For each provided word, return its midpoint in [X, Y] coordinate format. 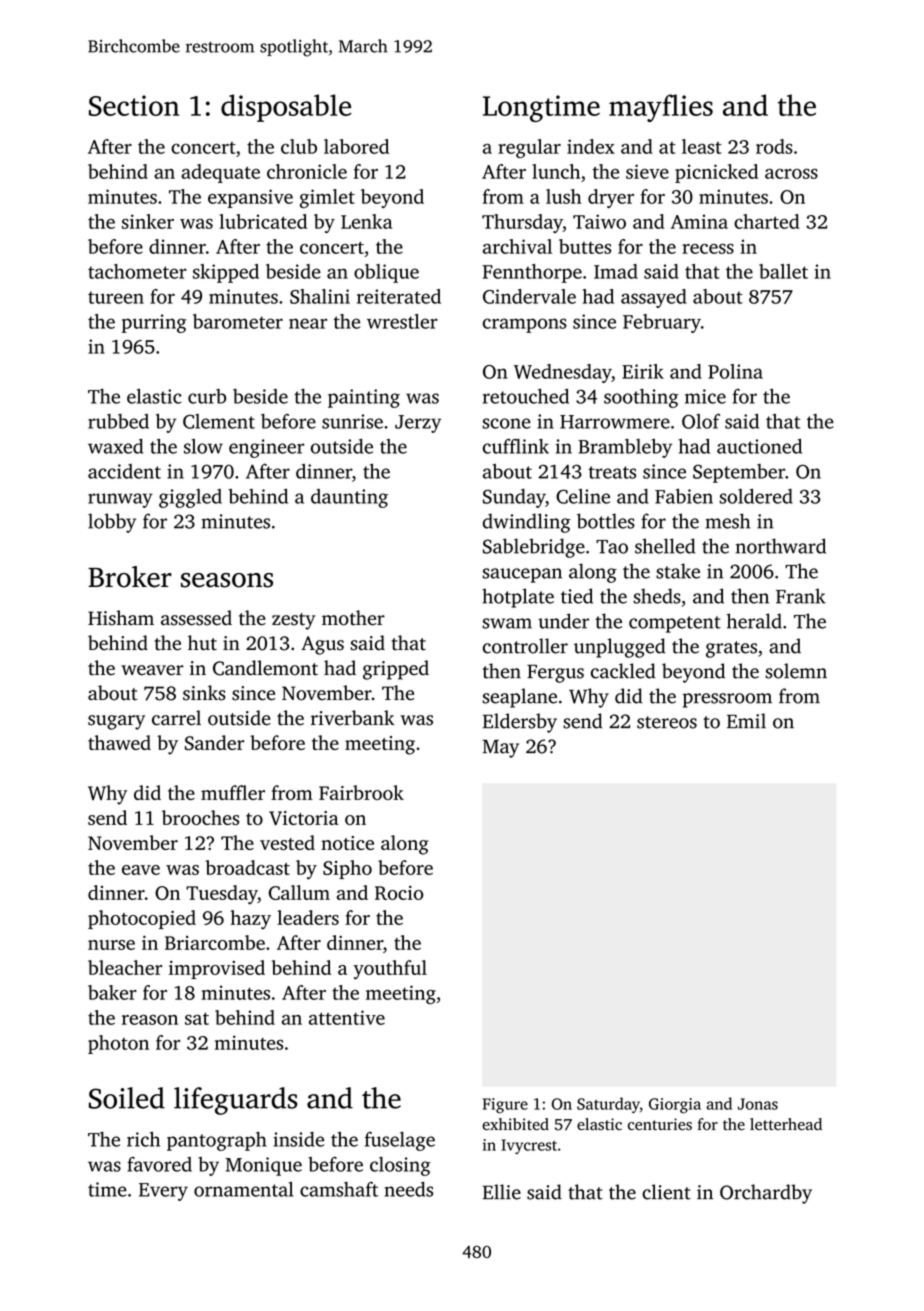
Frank [801, 596]
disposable [286, 108]
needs [409, 1189]
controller [525, 646]
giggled [190, 498]
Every [163, 1192]
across [791, 174]
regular [529, 148]
